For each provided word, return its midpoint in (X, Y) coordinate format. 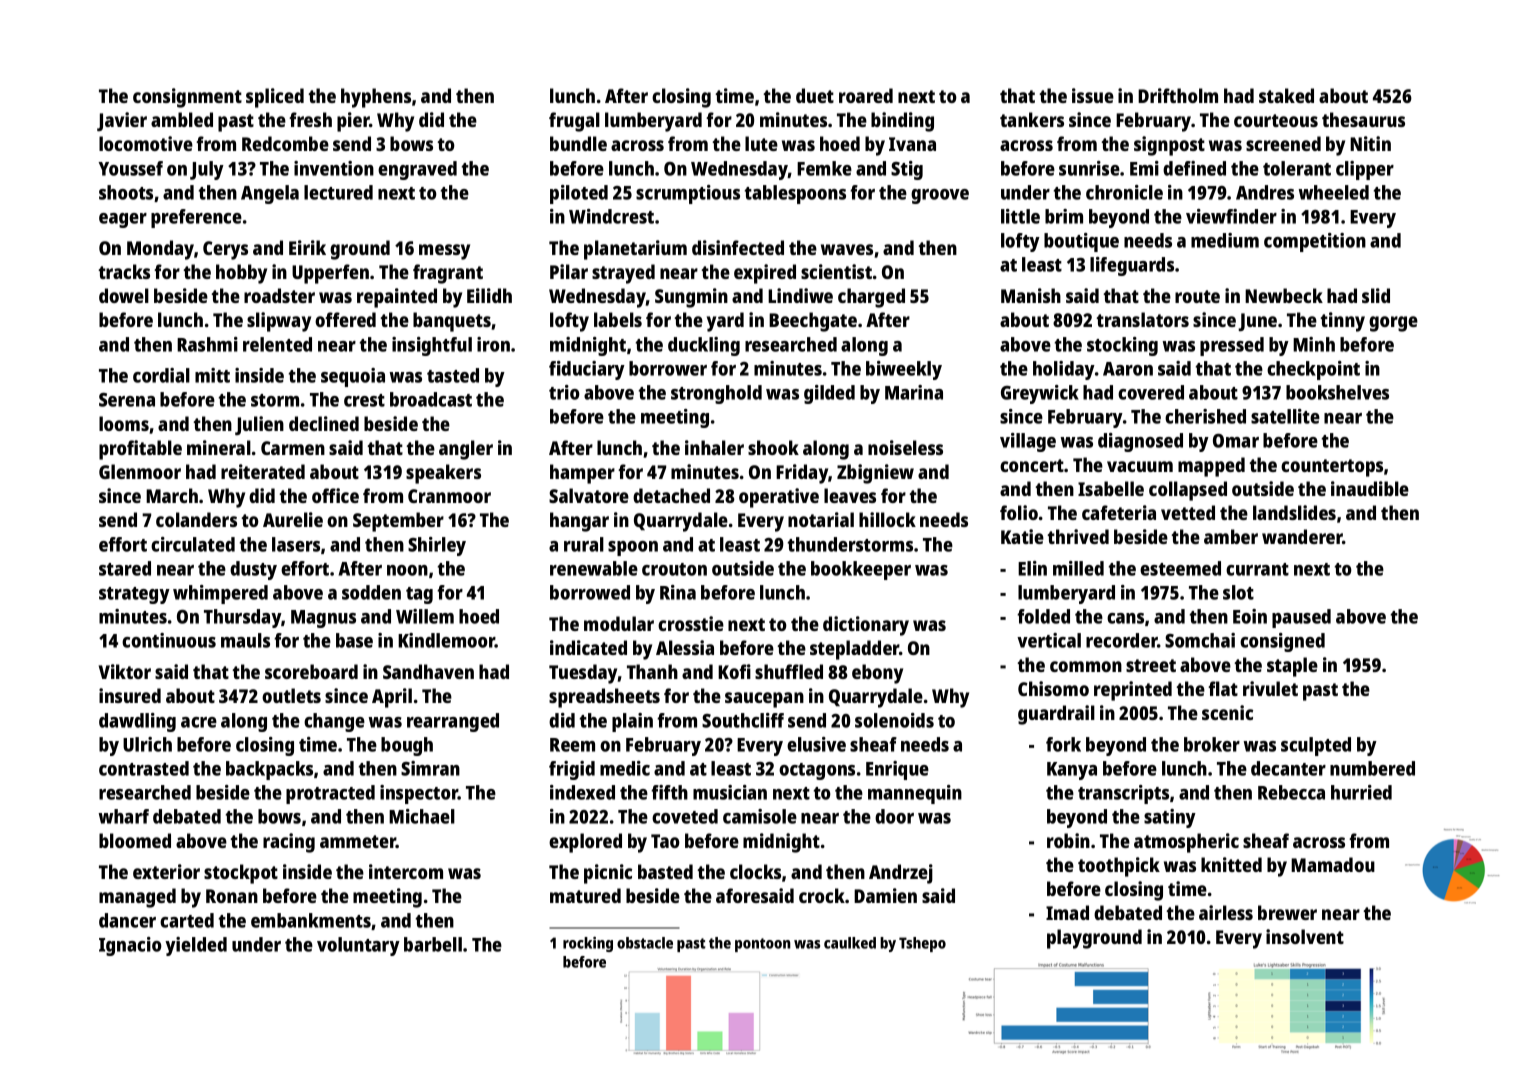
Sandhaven (428, 671)
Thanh (652, 671)
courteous (1276, 120)
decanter (1288, 768)
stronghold (716, 394)
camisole (760, 816)
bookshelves (1337, 392)
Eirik (307, 247)
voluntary (358, 946)
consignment (187, 98)
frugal (574, 122)
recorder (1121, 640)
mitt (212, 375)
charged (871, 298)
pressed (1232, 346)
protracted (330, 794)
